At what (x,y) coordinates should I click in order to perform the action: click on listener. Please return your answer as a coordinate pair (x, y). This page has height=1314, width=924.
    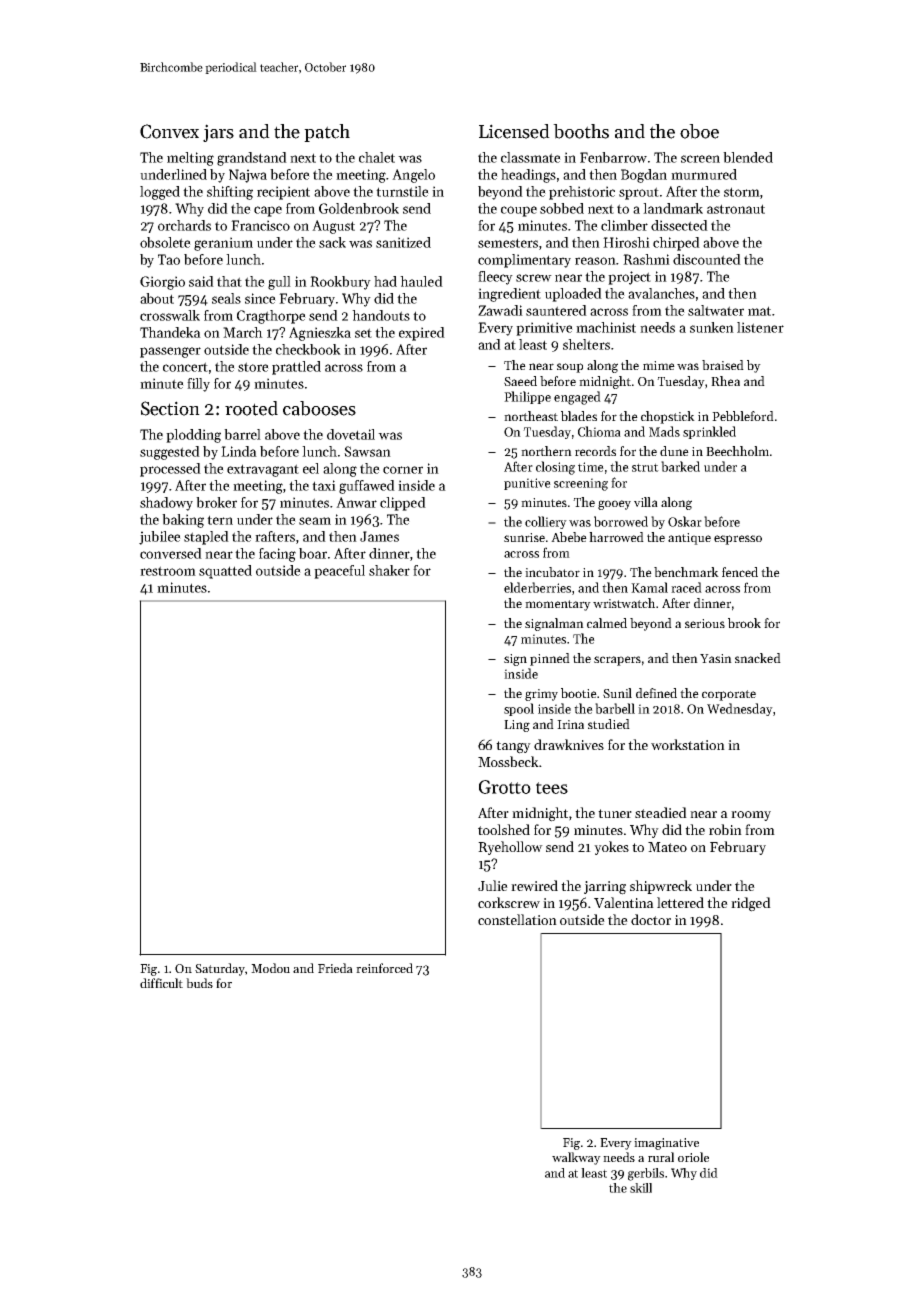
    Looking at the image, I should click on (760, 327).
